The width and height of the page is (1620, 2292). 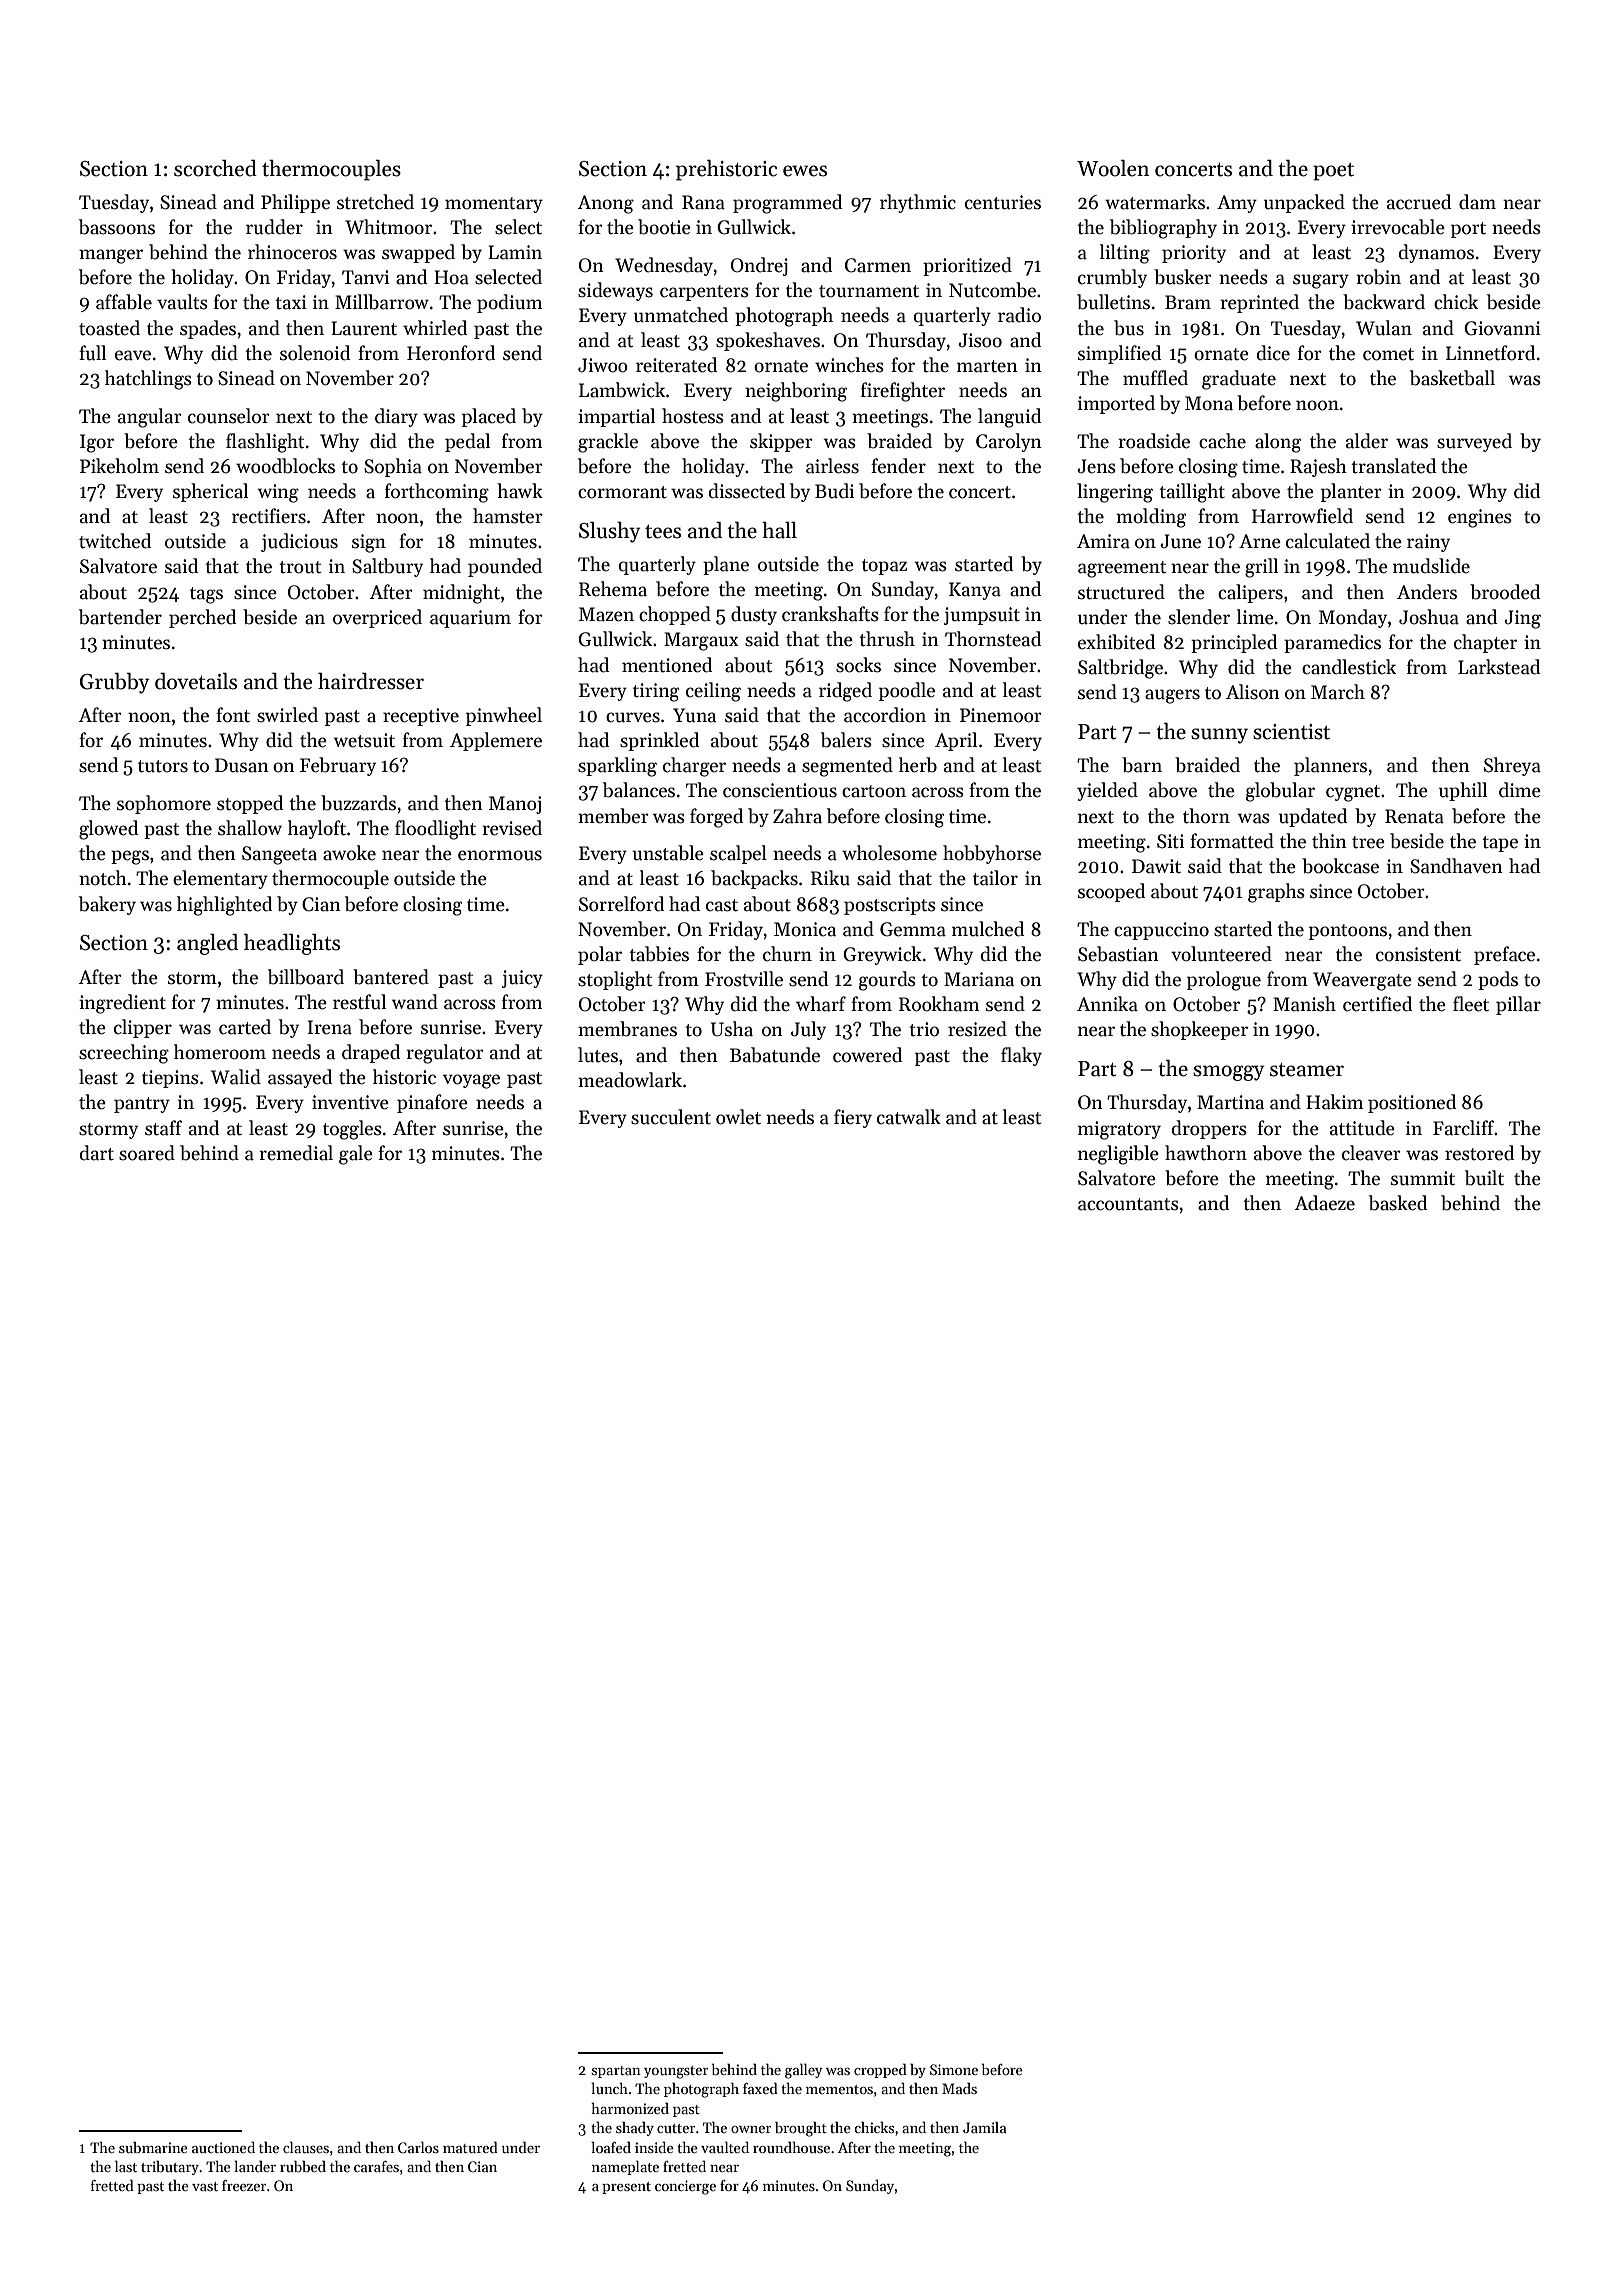 What do you see at coordinates (202, 618) in the page?
I see `perched` at bounding box center [202, 618].
